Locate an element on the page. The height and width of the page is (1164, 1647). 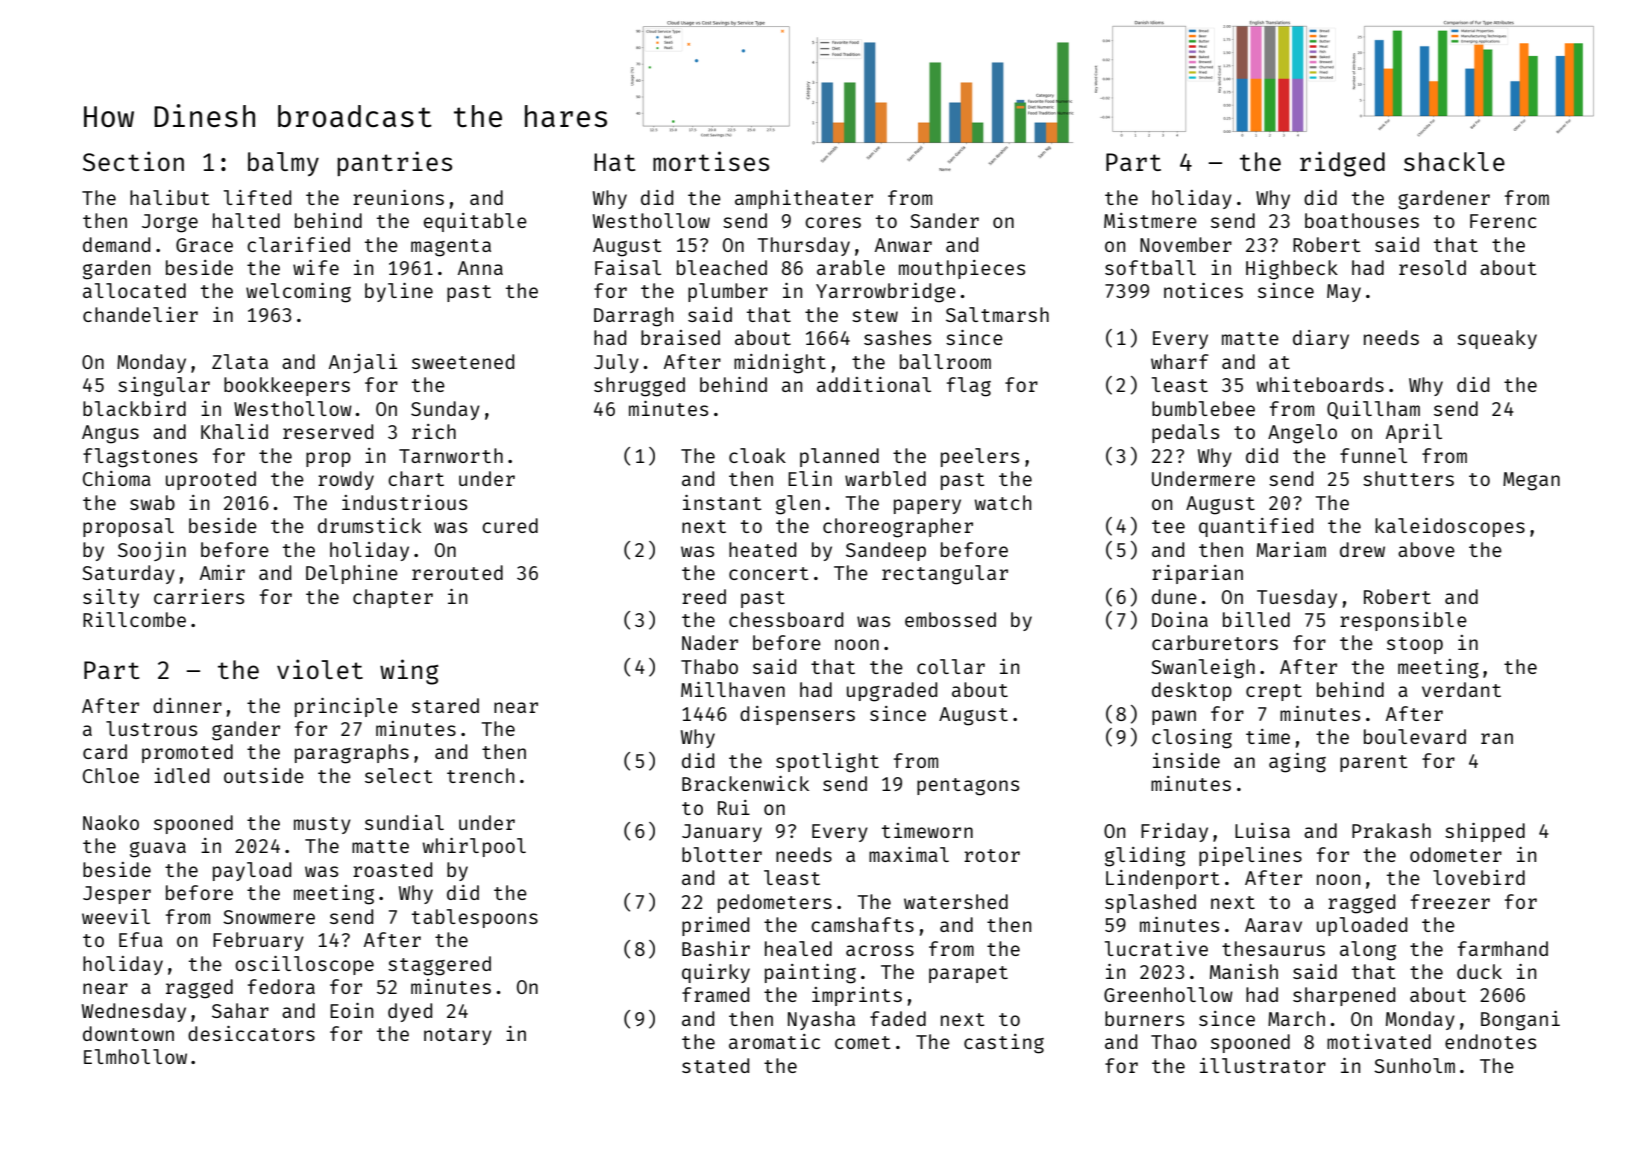
warbled is located at coordinates (885, 478).
